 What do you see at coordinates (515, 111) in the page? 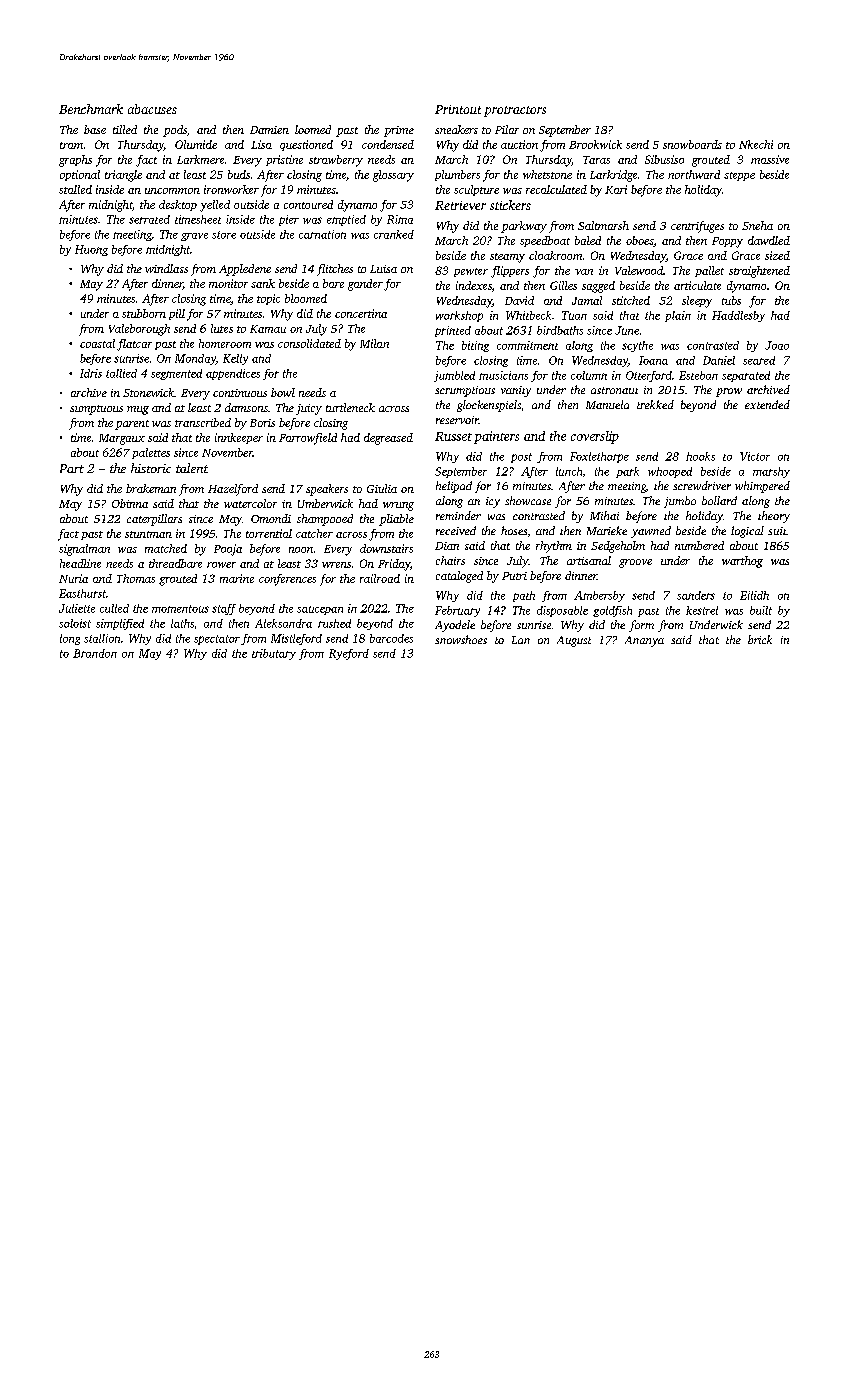
I see `protractors` at bounding box center [515, 111].
